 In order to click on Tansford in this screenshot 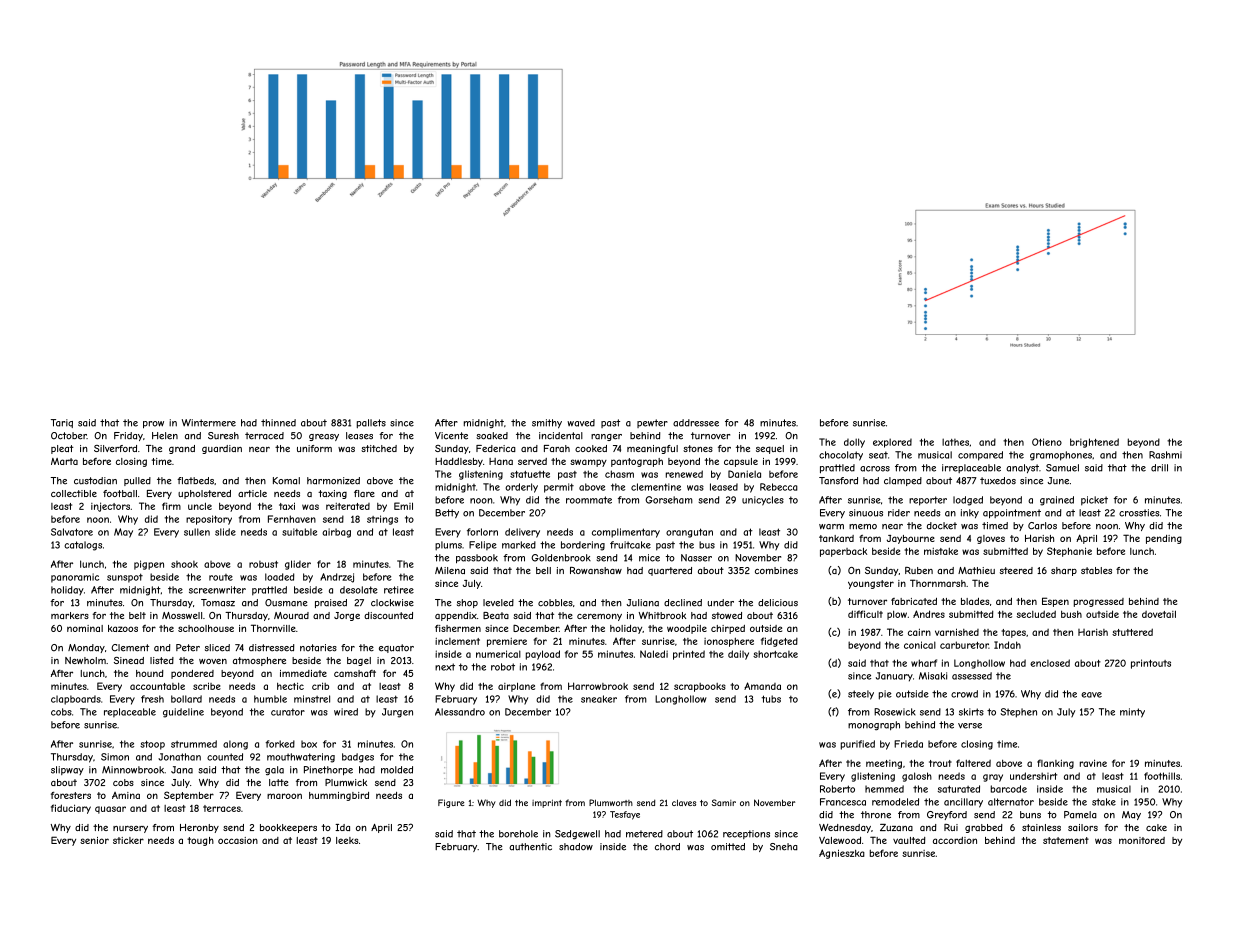, I will do `click(838, 481)`.
